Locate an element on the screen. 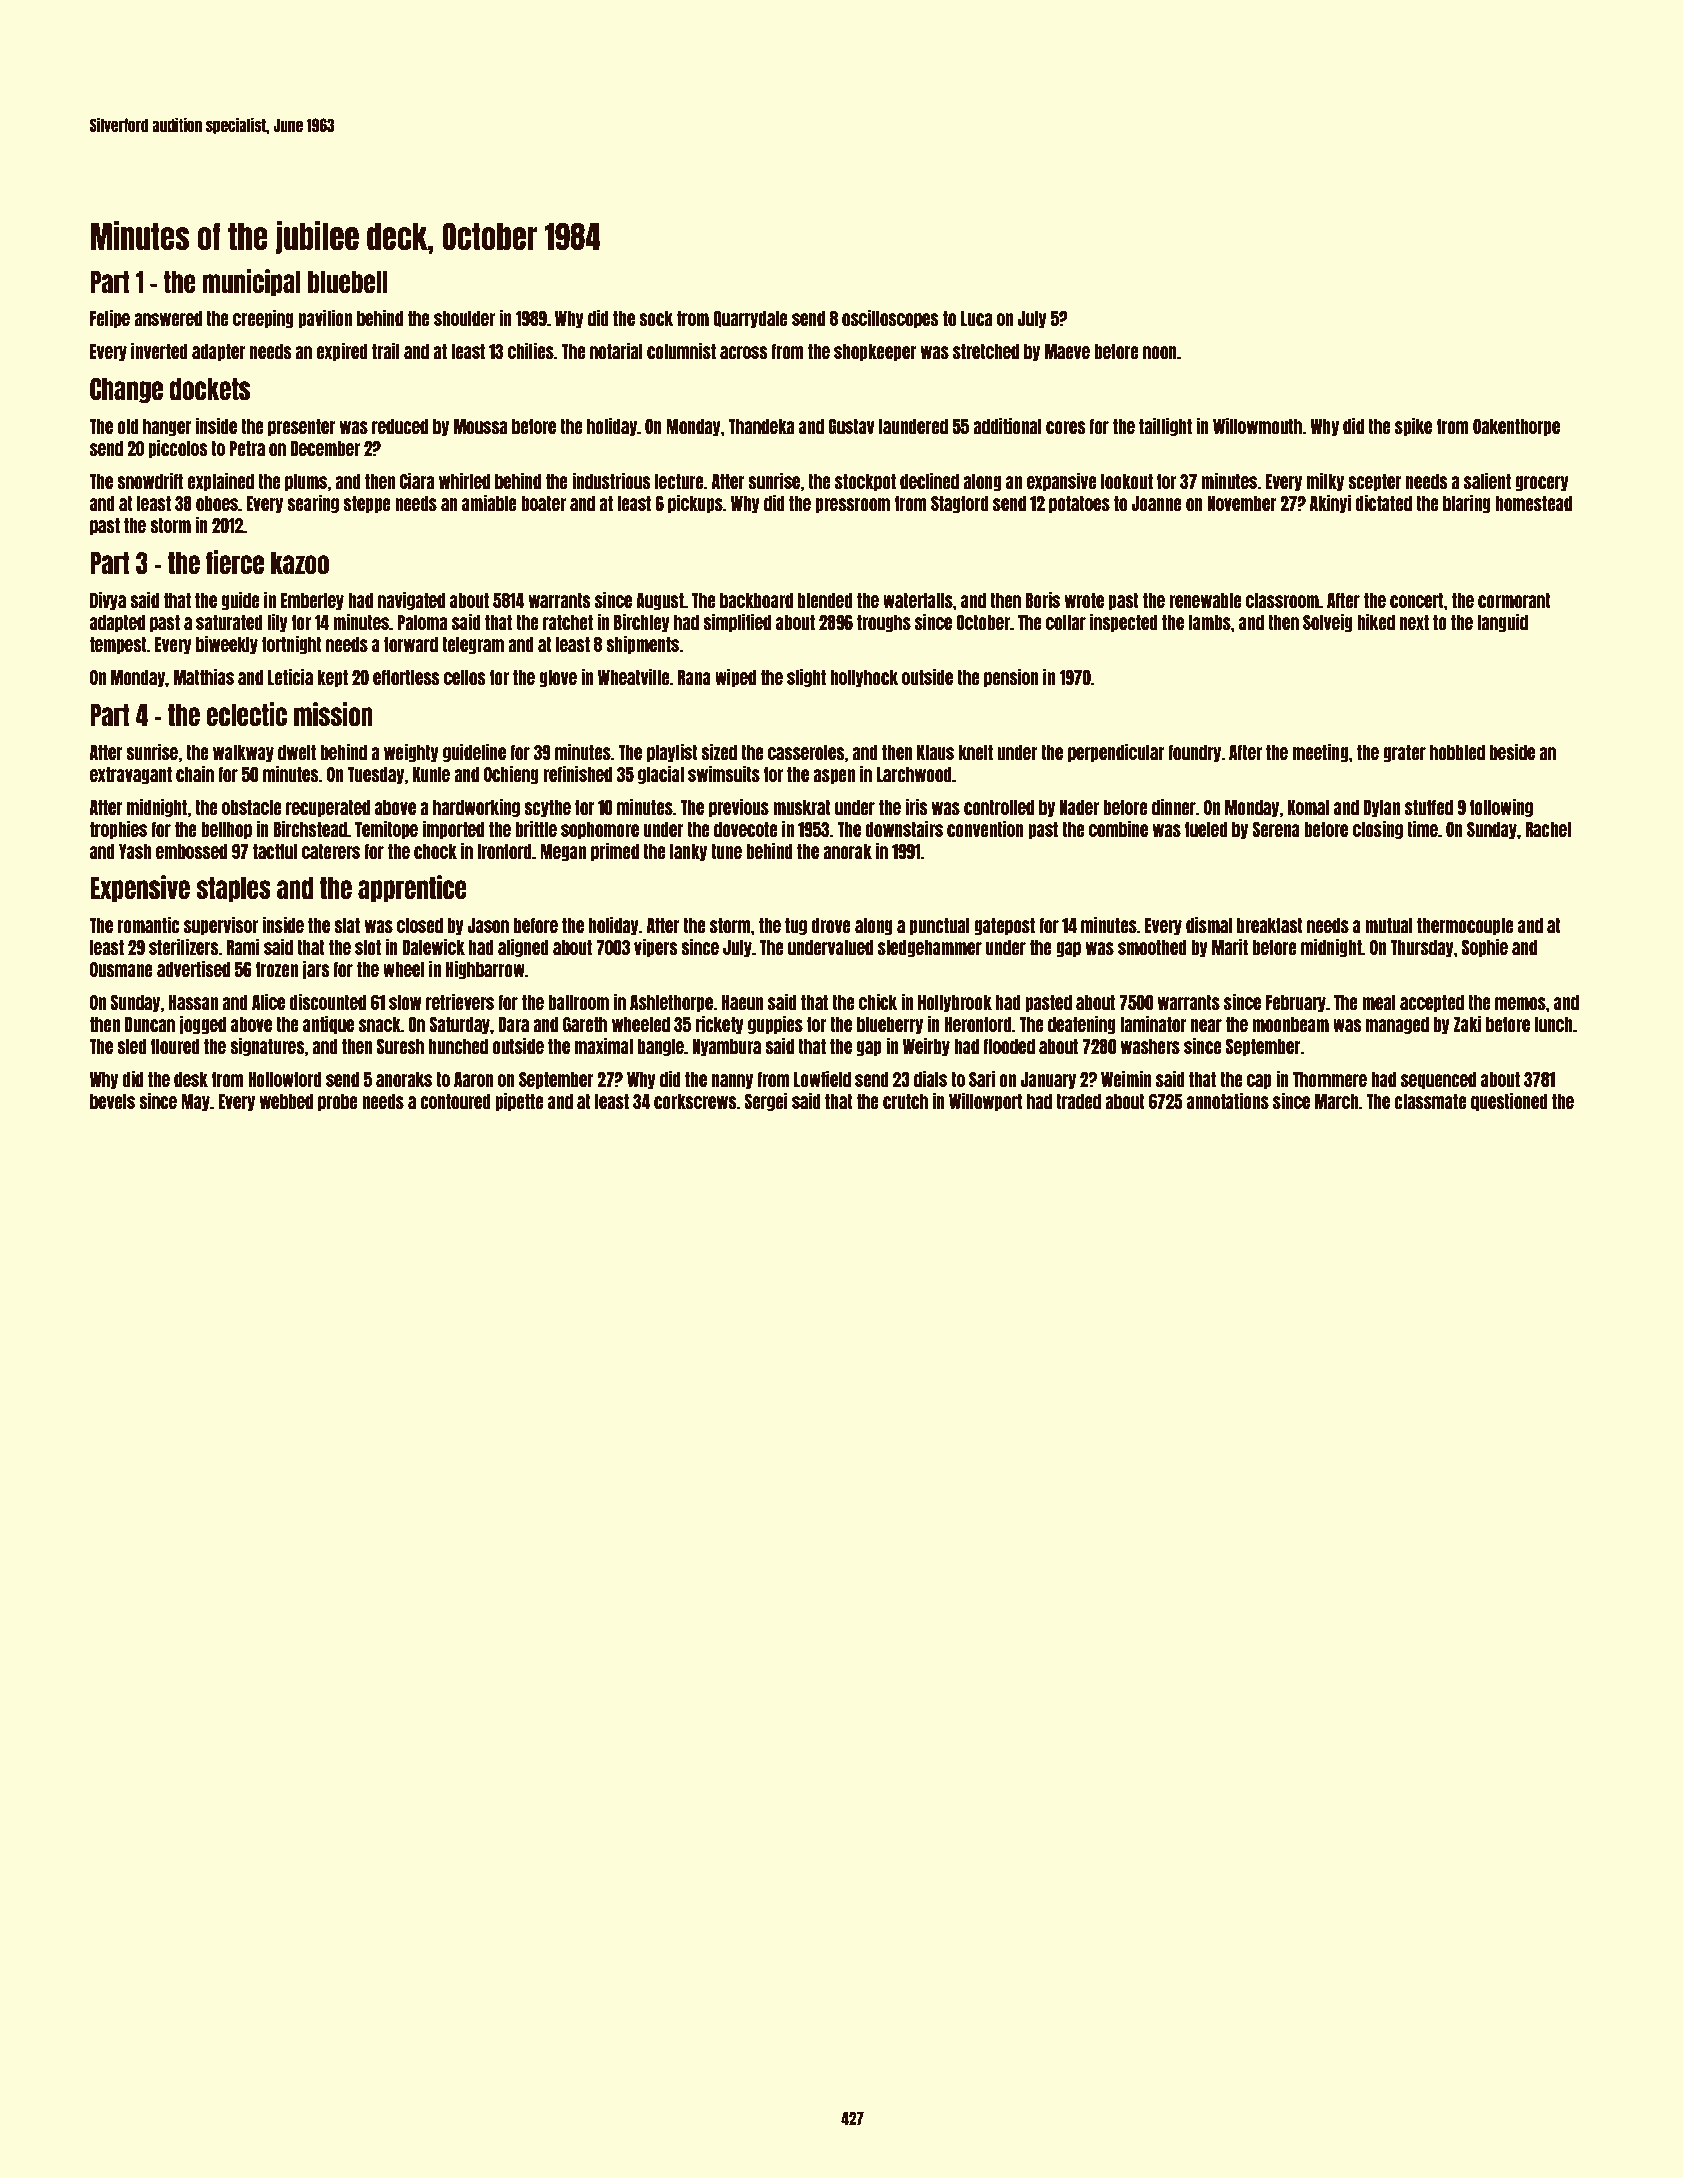  tug is located at coordinates (796, 926).
